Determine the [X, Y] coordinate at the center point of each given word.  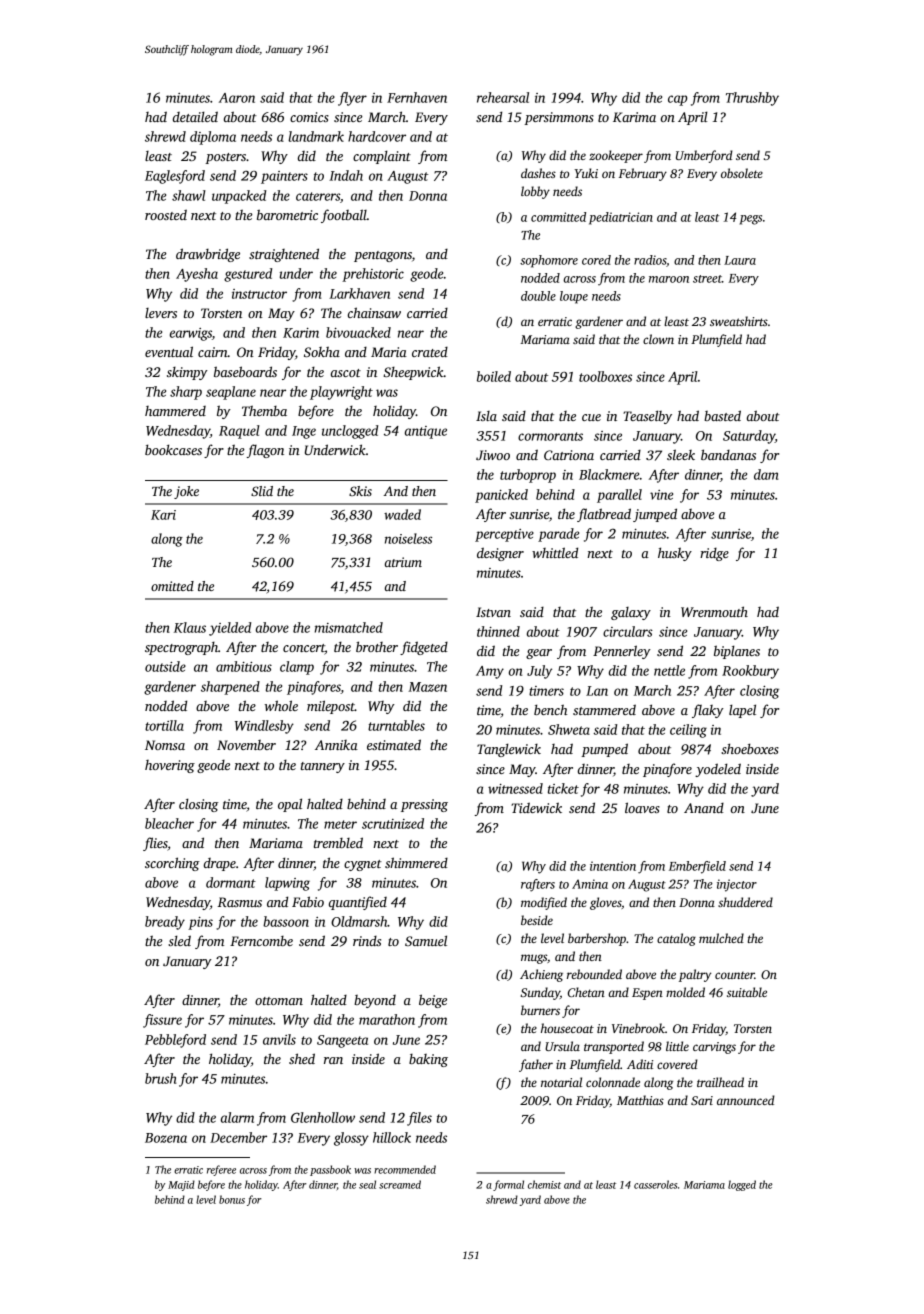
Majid [181, 1185]
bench [550, 709]
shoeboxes [750, 748]
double [538, 296]
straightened [284, 255]
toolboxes [605, 376]
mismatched [349, 627]
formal [508, 1185]
